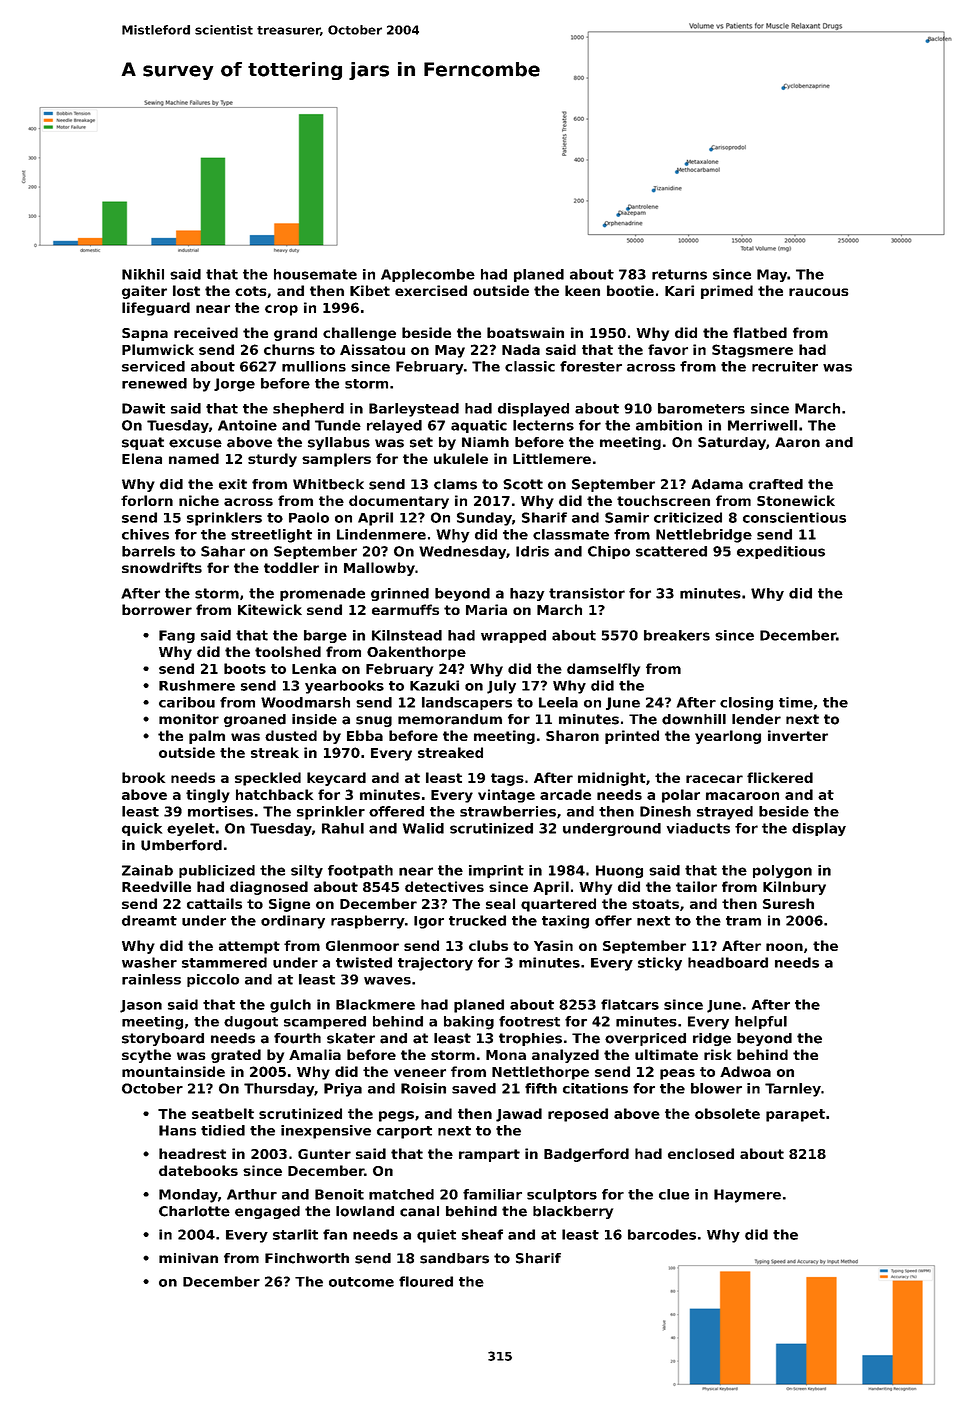 This screenshot has width=975, height=1412. I want to click on sticky, so click(660, 964).
